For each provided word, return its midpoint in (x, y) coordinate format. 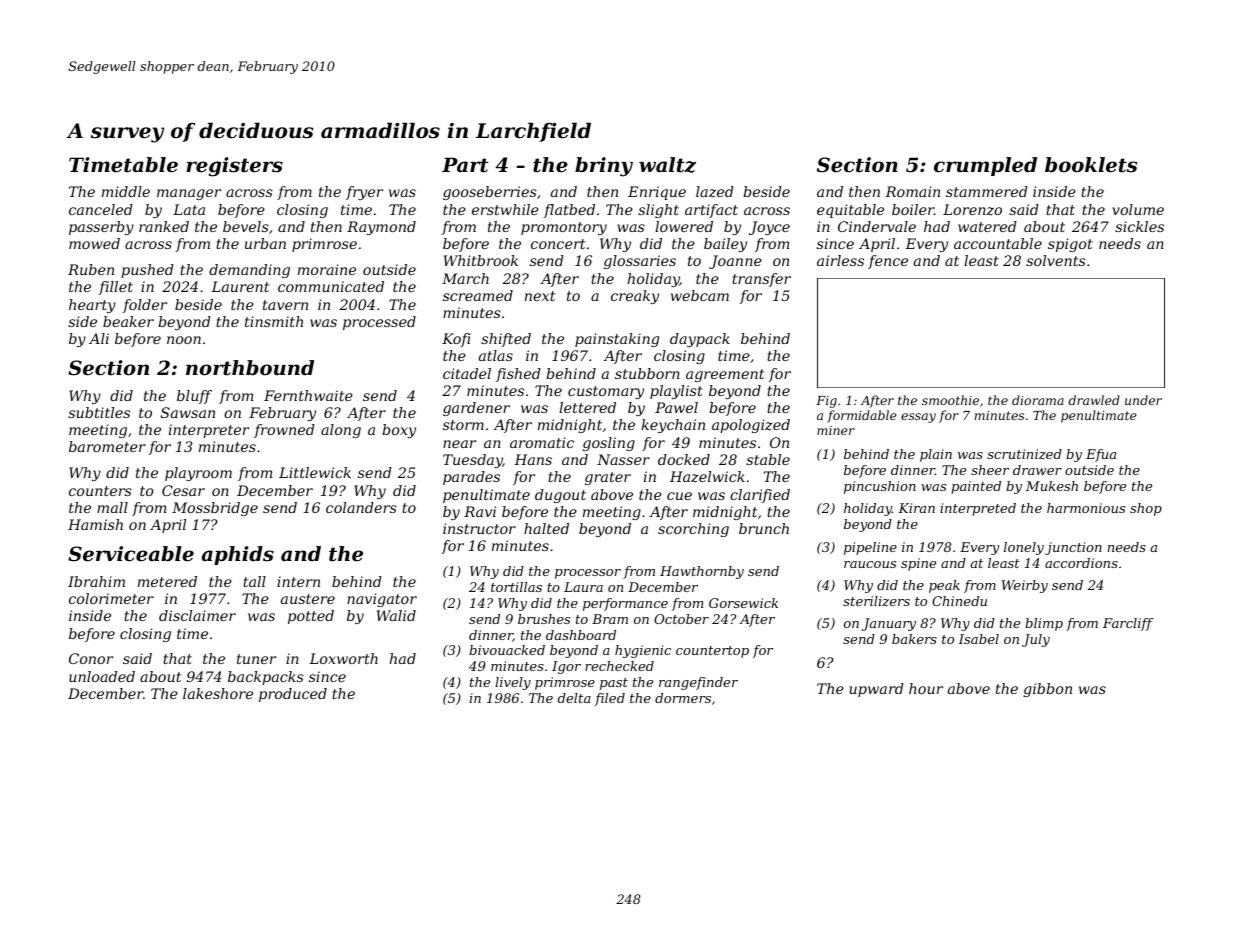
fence (888, 262)
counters (100, 491)
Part (465, 165)
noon (184, 340)
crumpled (985, 166)
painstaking (617, 340)
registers (234, 167)
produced (293, 695)
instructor (479, 528)
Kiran (916, 508)
